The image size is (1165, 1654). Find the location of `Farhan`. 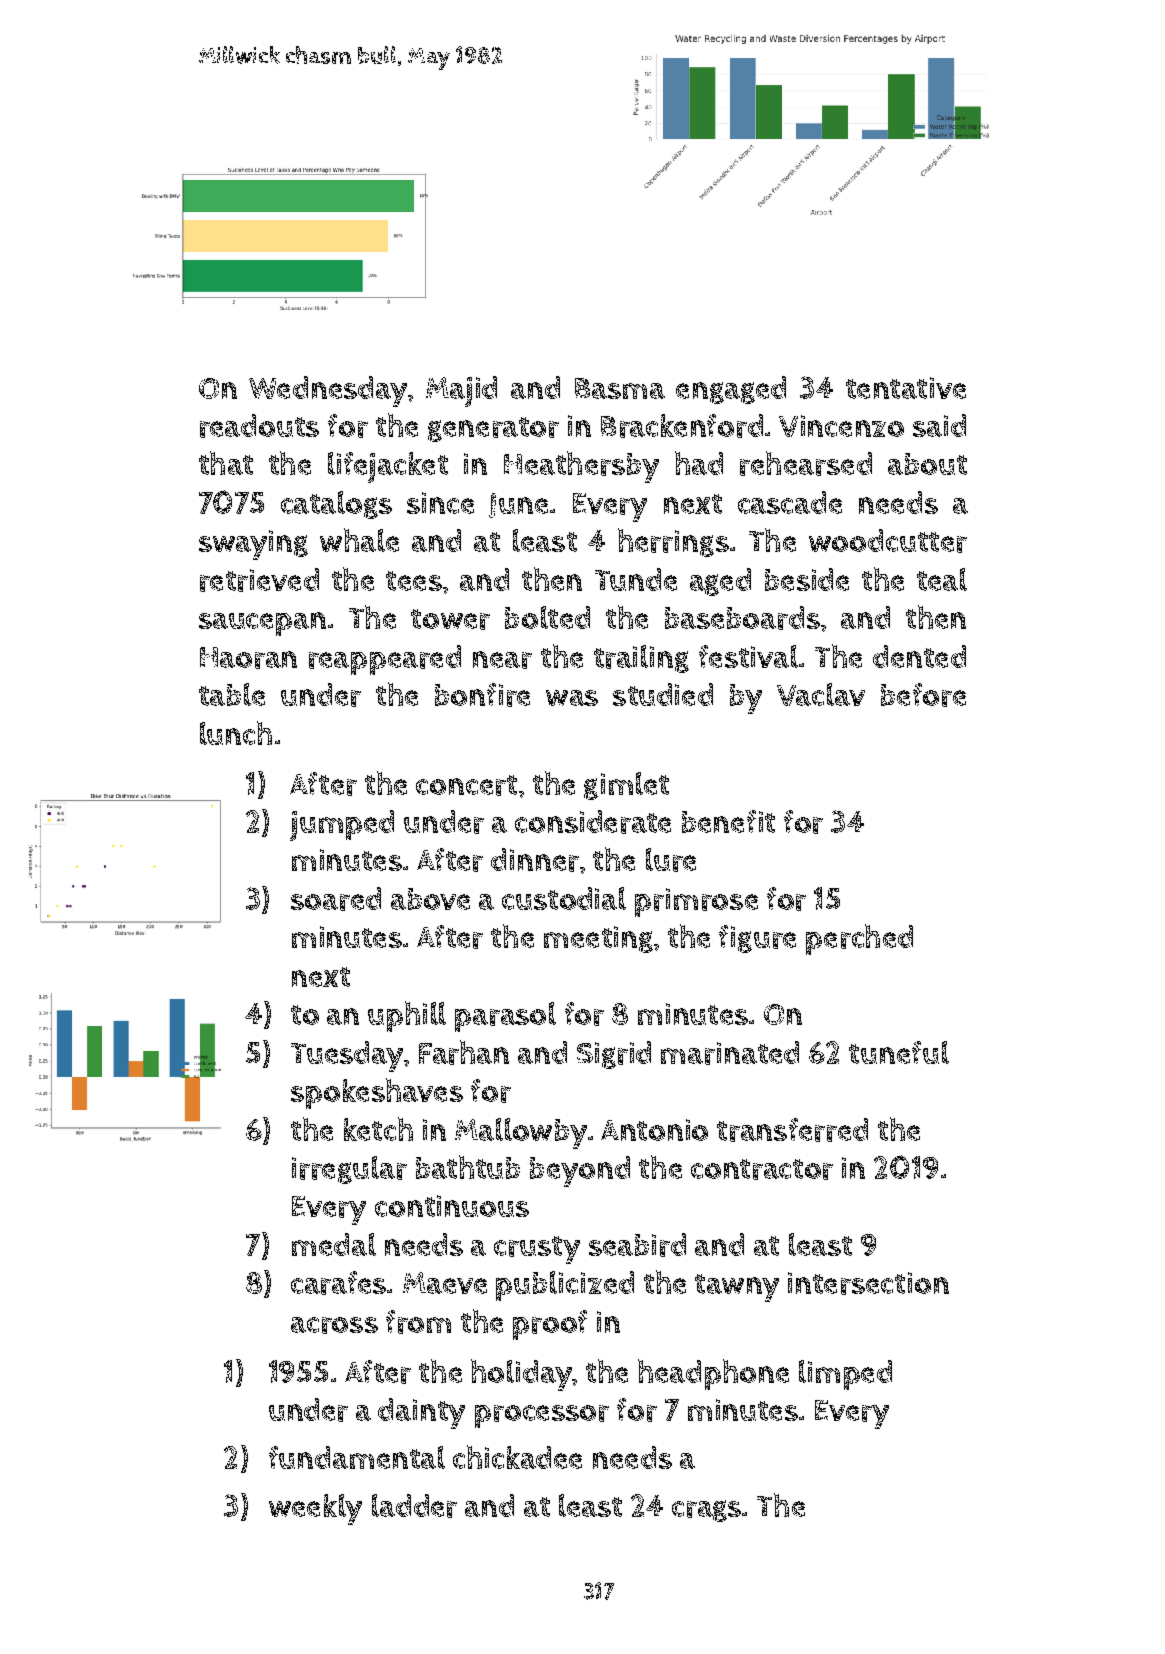

Farhan is located at coordinates (464, 1052).
